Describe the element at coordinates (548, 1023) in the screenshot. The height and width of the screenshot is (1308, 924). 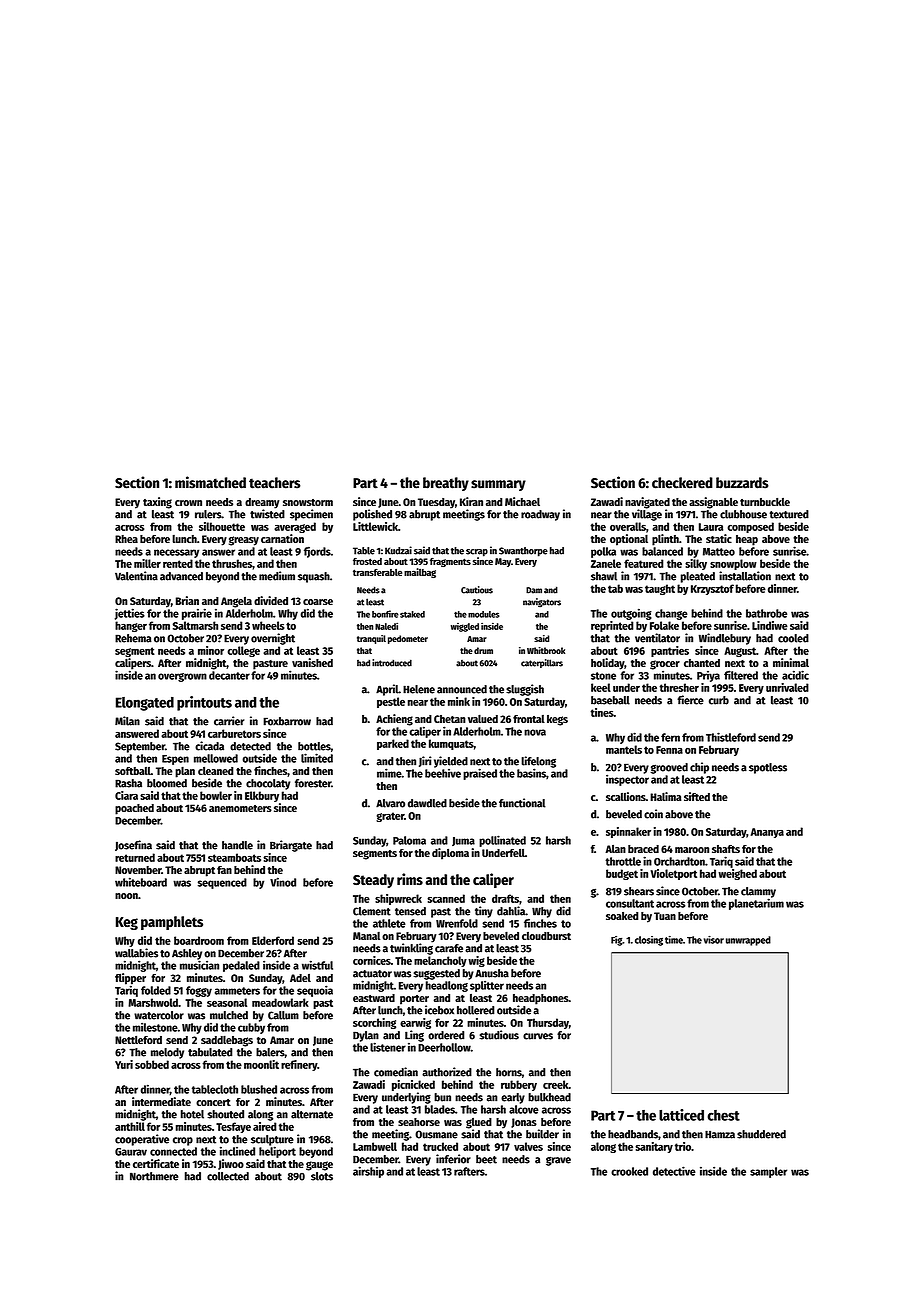
I see `Thursday` at that location.
